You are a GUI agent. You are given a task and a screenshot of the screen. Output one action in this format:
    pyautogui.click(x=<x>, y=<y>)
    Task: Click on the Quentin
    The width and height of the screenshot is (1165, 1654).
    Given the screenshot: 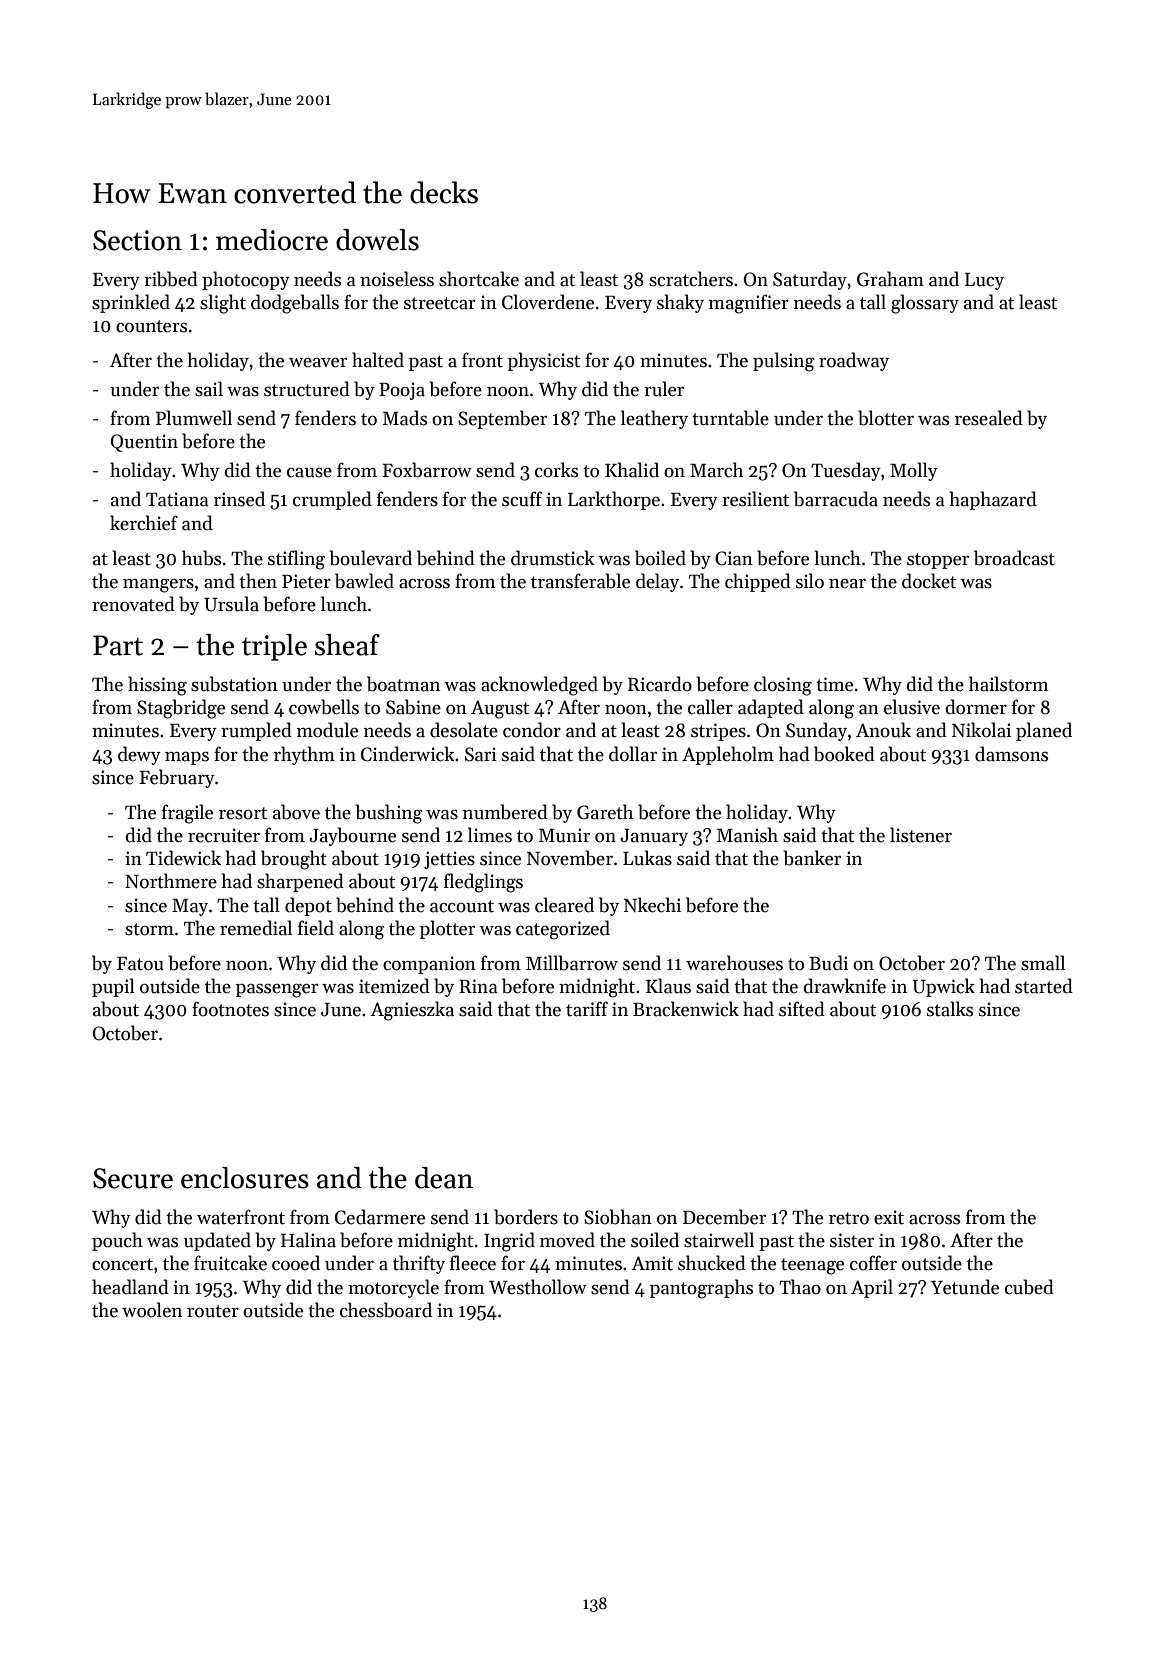 What is the action you would take?
    pyautogui.click(x=144, y=443)
